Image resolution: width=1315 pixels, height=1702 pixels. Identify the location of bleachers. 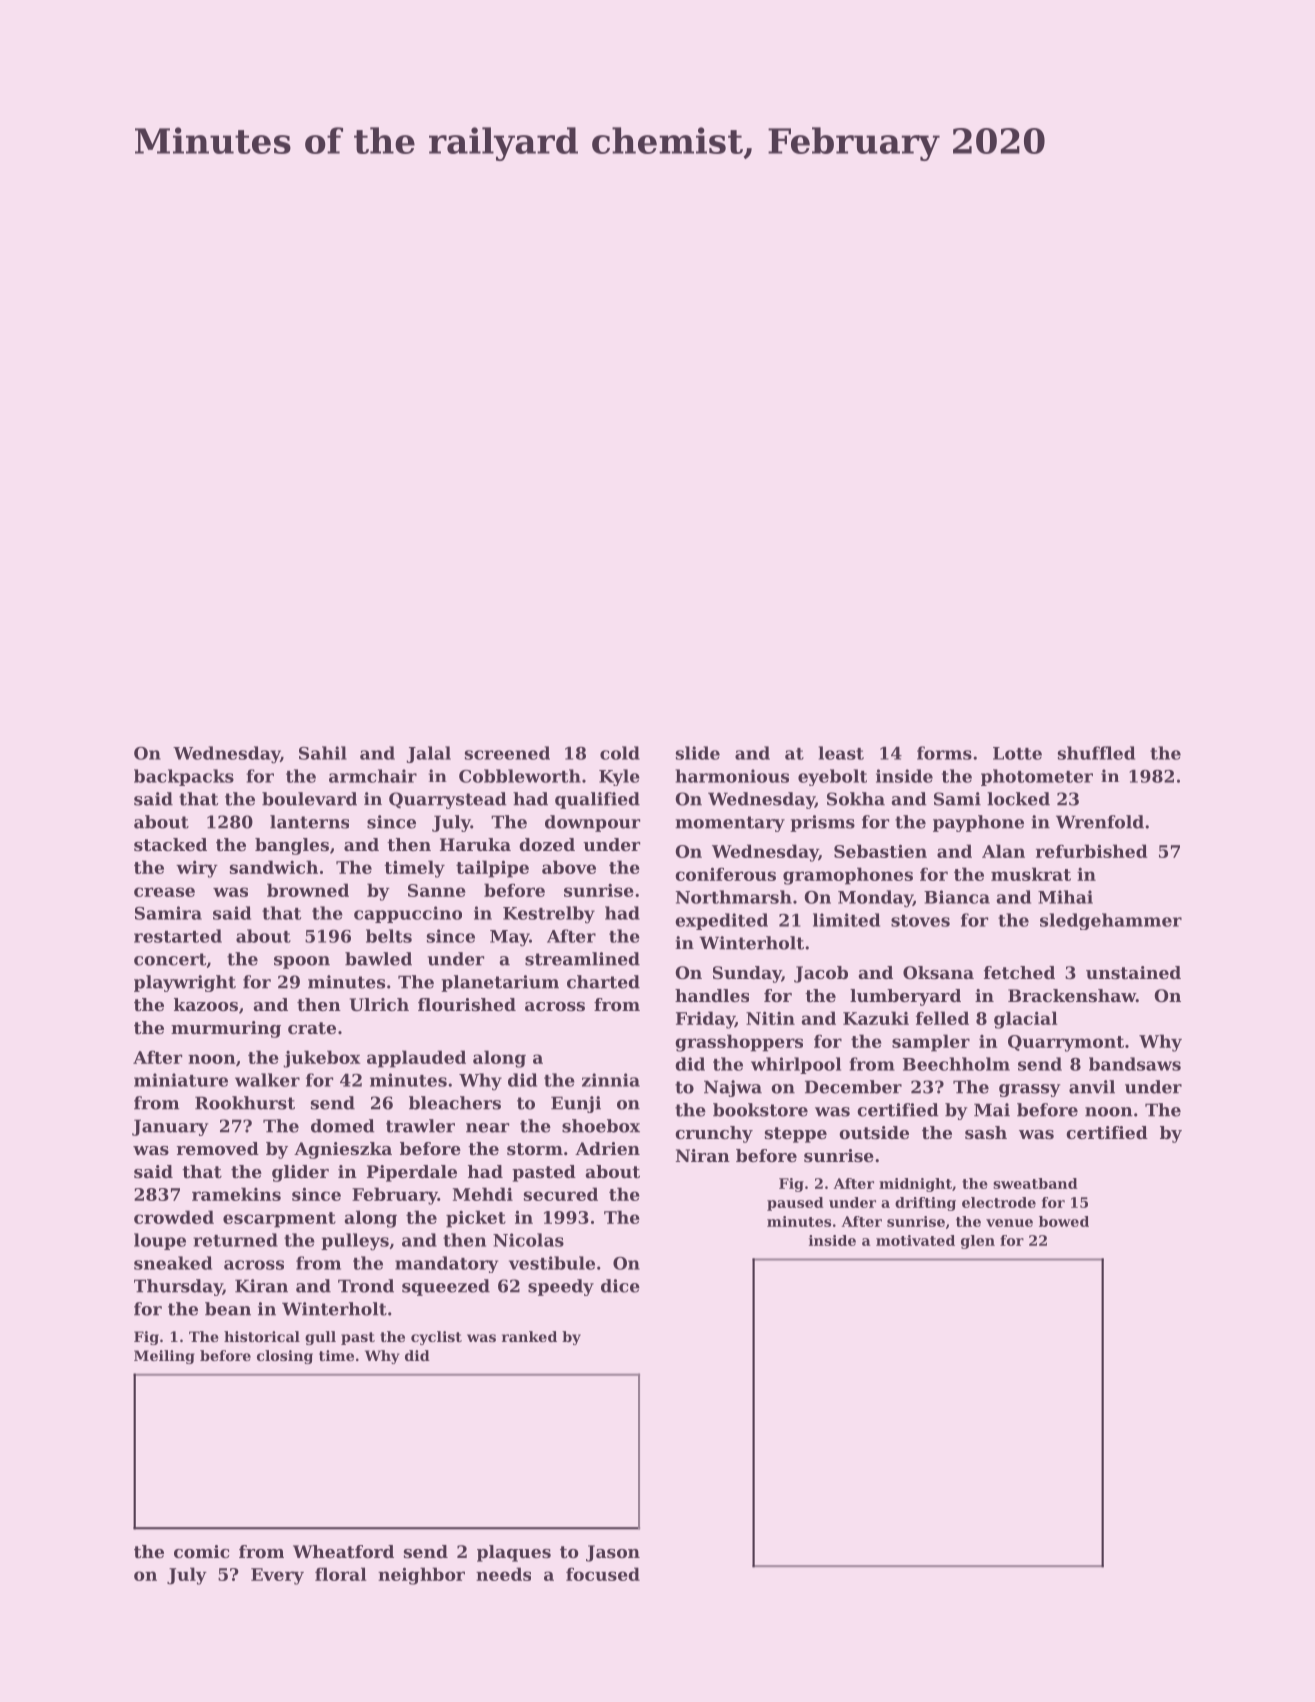
(455, 1103).
